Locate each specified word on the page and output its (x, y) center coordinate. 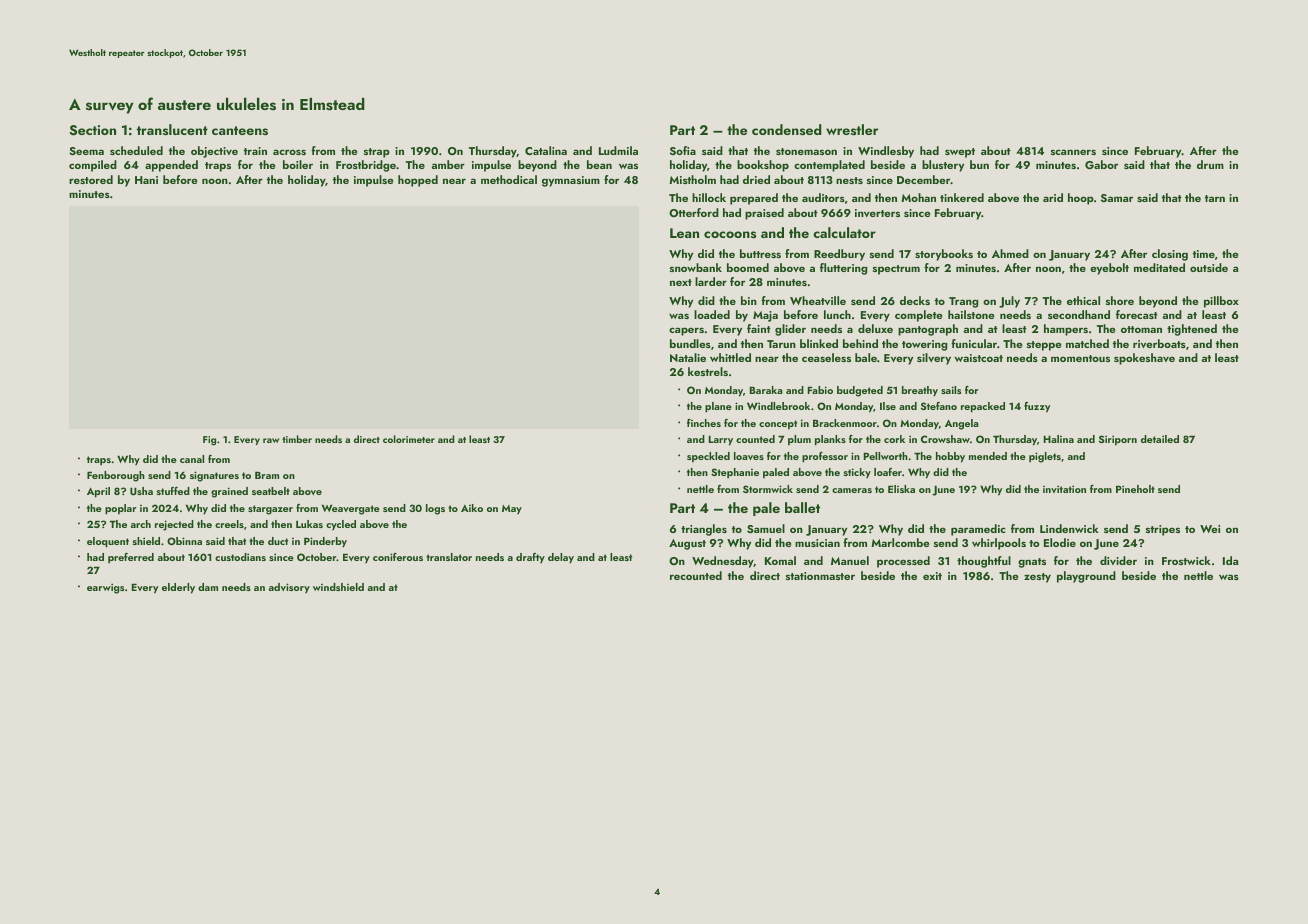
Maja (765, 316)
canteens (240, 131)
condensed (787, 129)
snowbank (696, 267)
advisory (289, 588)
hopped (418, 181)
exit (932, 576)
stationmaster (820, 576)
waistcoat (978, 358)
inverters (877, 213)
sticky (857, 473)
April (98, 492)
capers (686, 331)
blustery (943, 166)
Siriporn (1118, 440)
